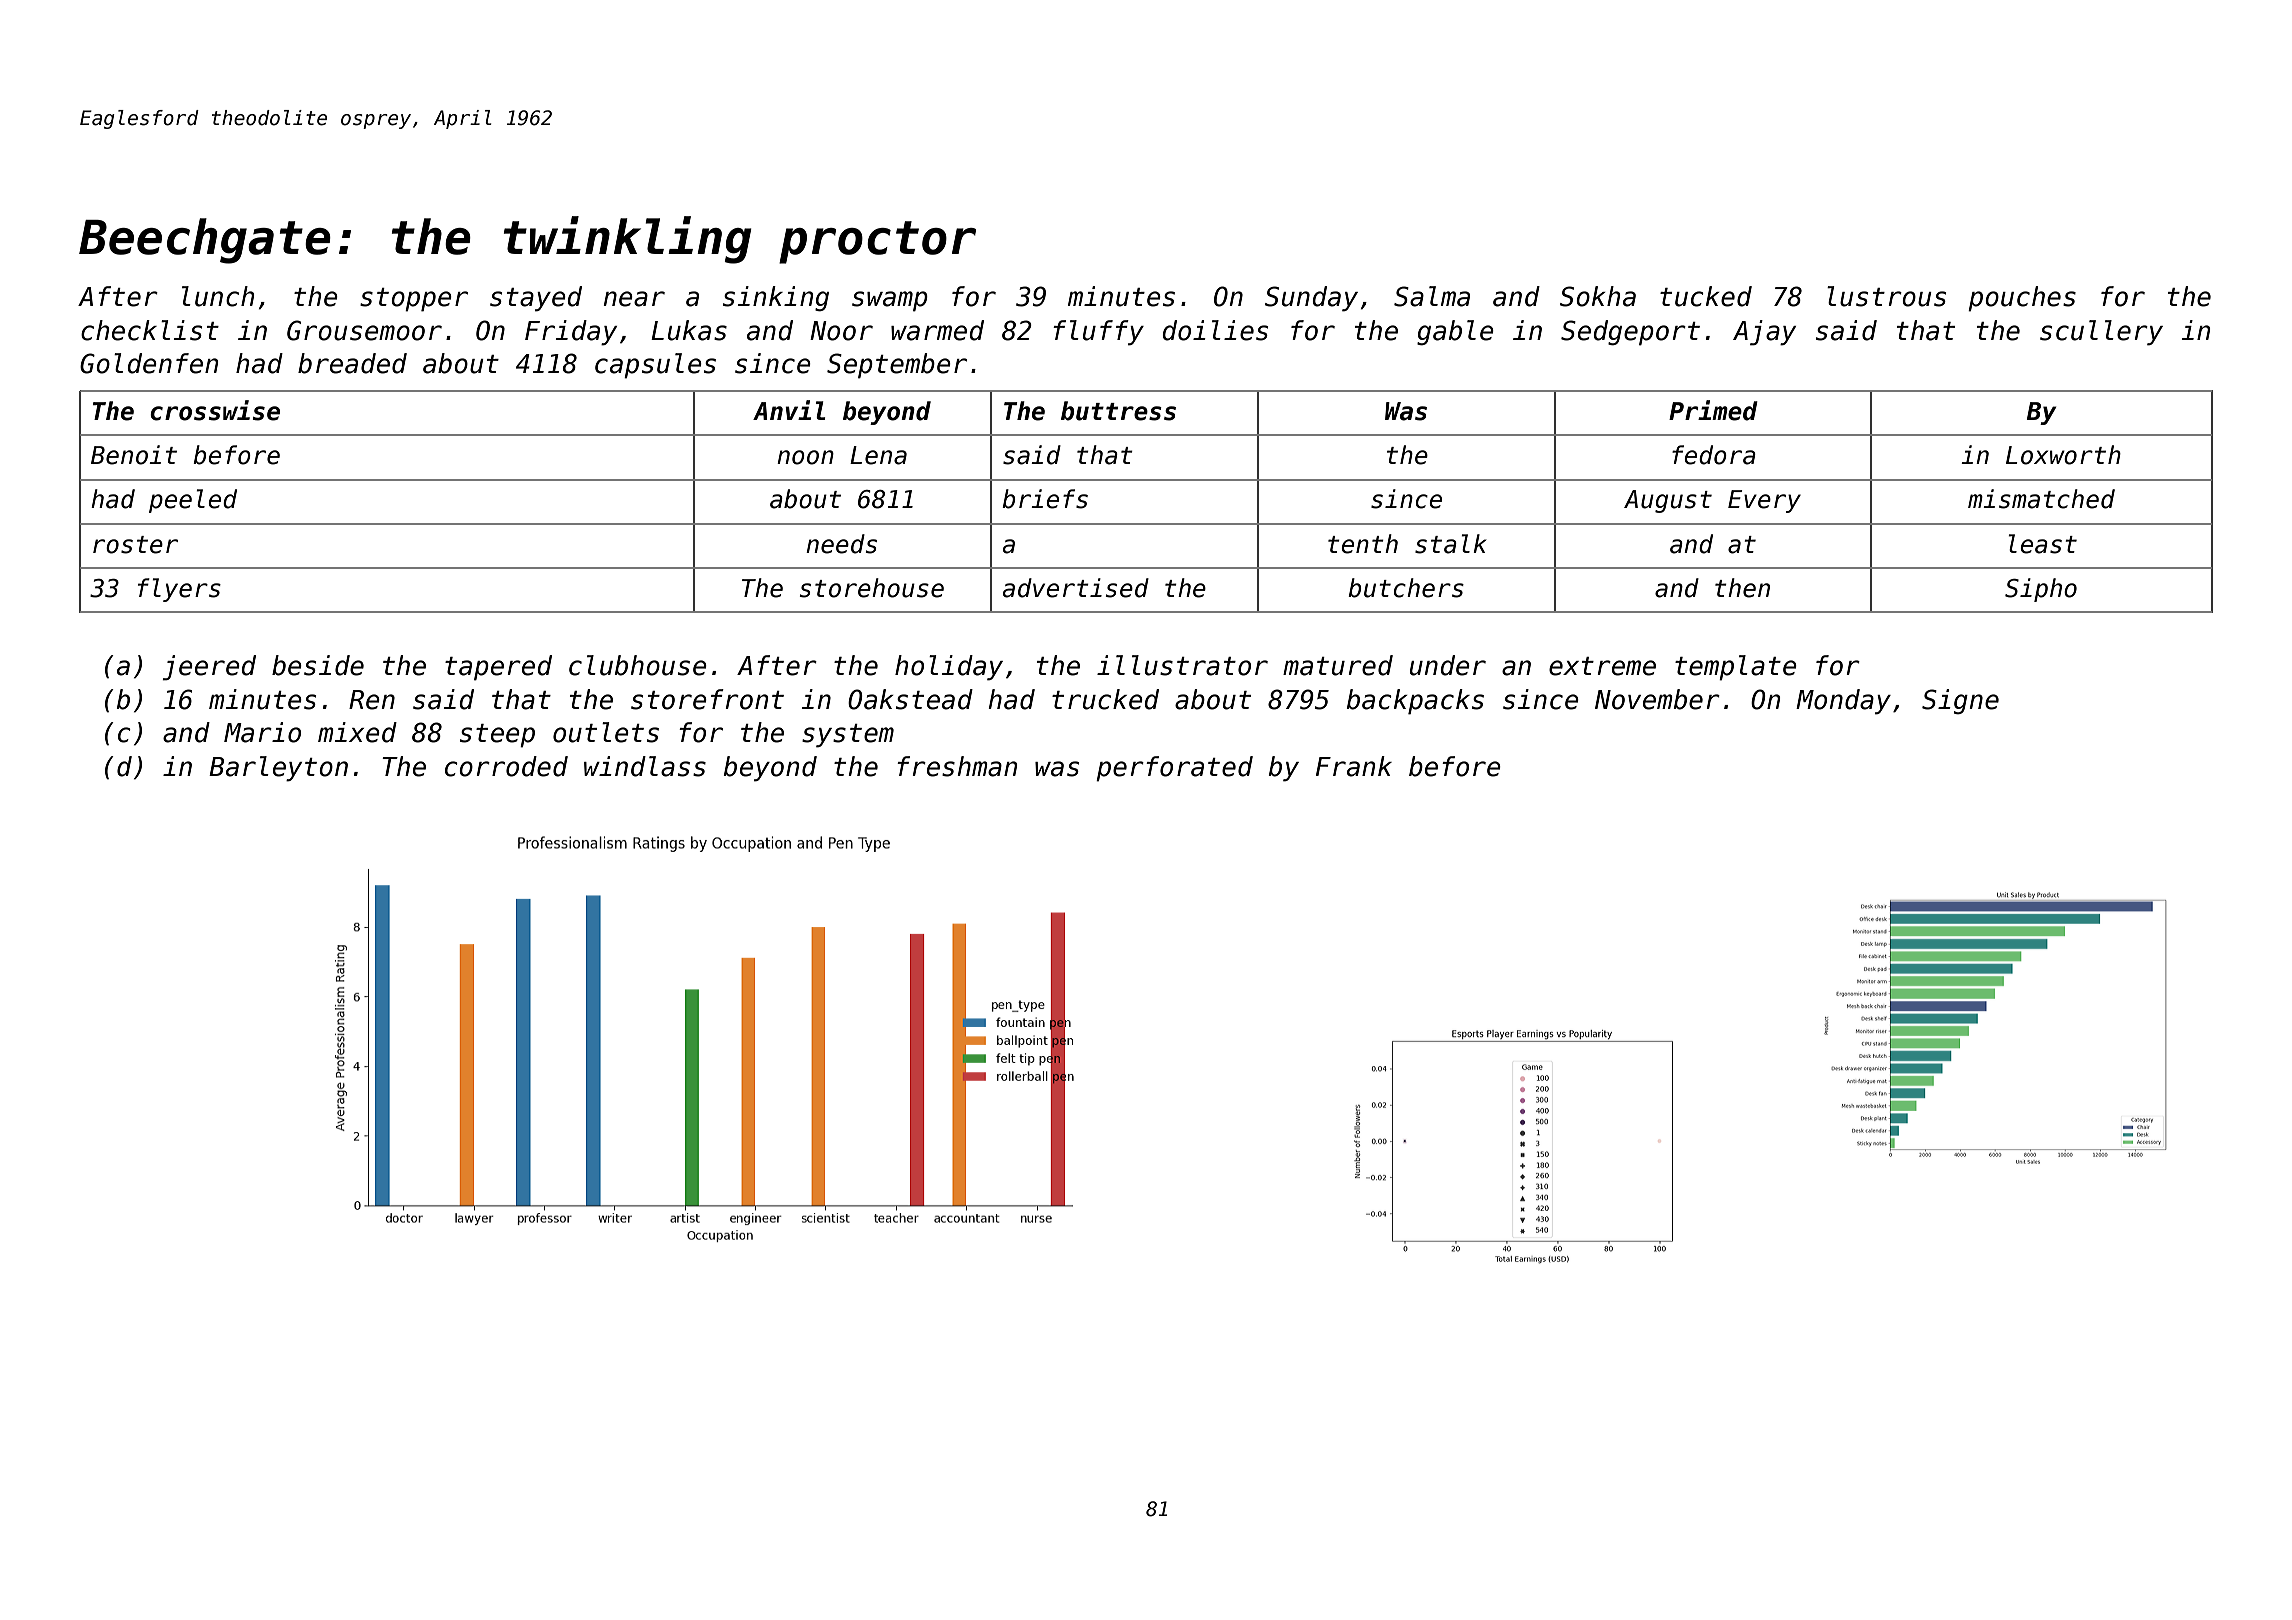 Image resolution: width=2292 pixels, height=1620 pixels. Describe the element at coordinates (655, 366) in the screenshot. I see `capsules` at that location.
